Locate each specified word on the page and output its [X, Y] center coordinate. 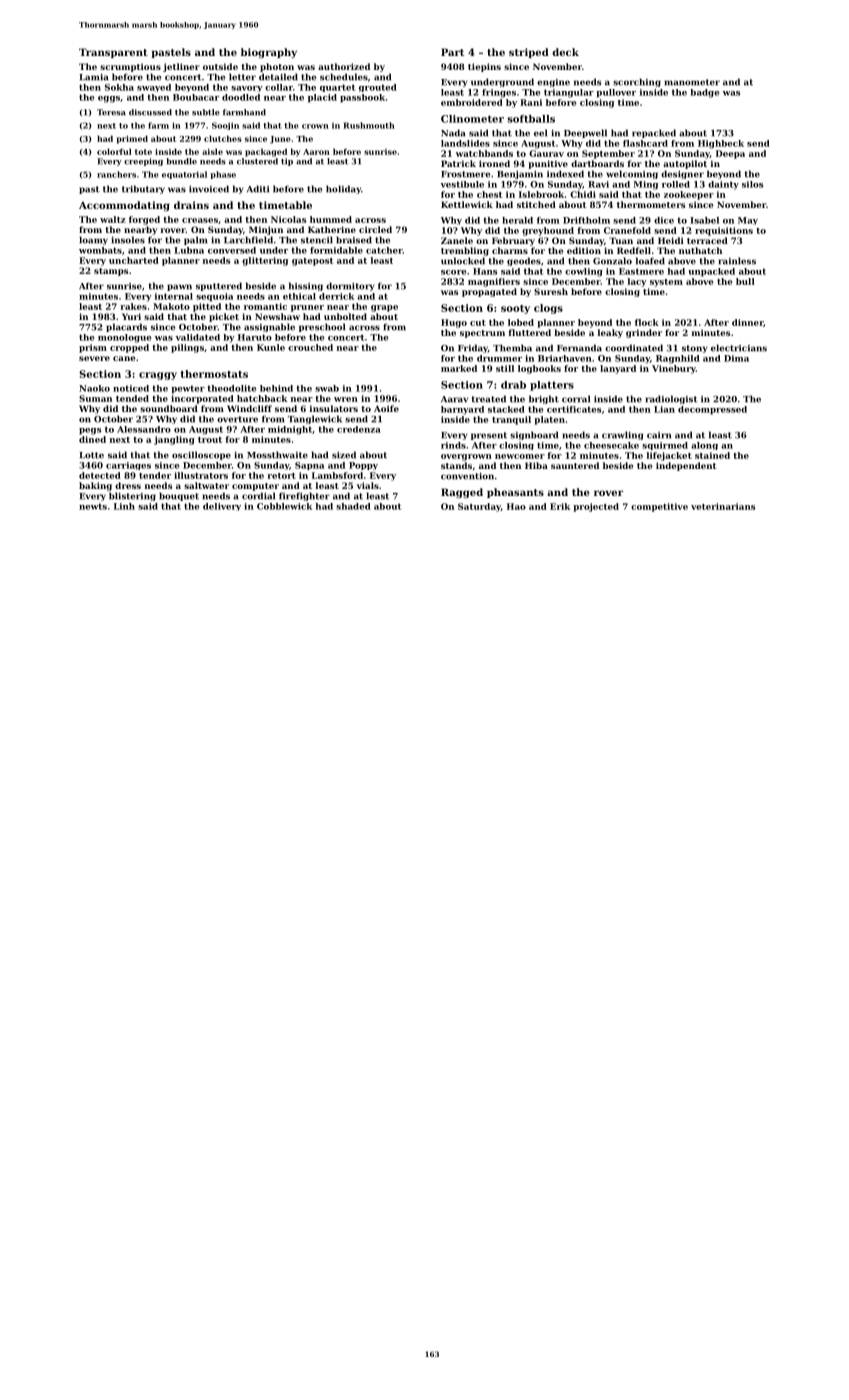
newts [93, 506]
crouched [310, 347]
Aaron [316, 152]
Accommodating [124, 206]
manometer [692, 82]
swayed [154, 88]
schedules [344, 77]
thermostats [214, 374]
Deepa [730, 154]
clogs [548, 309]
